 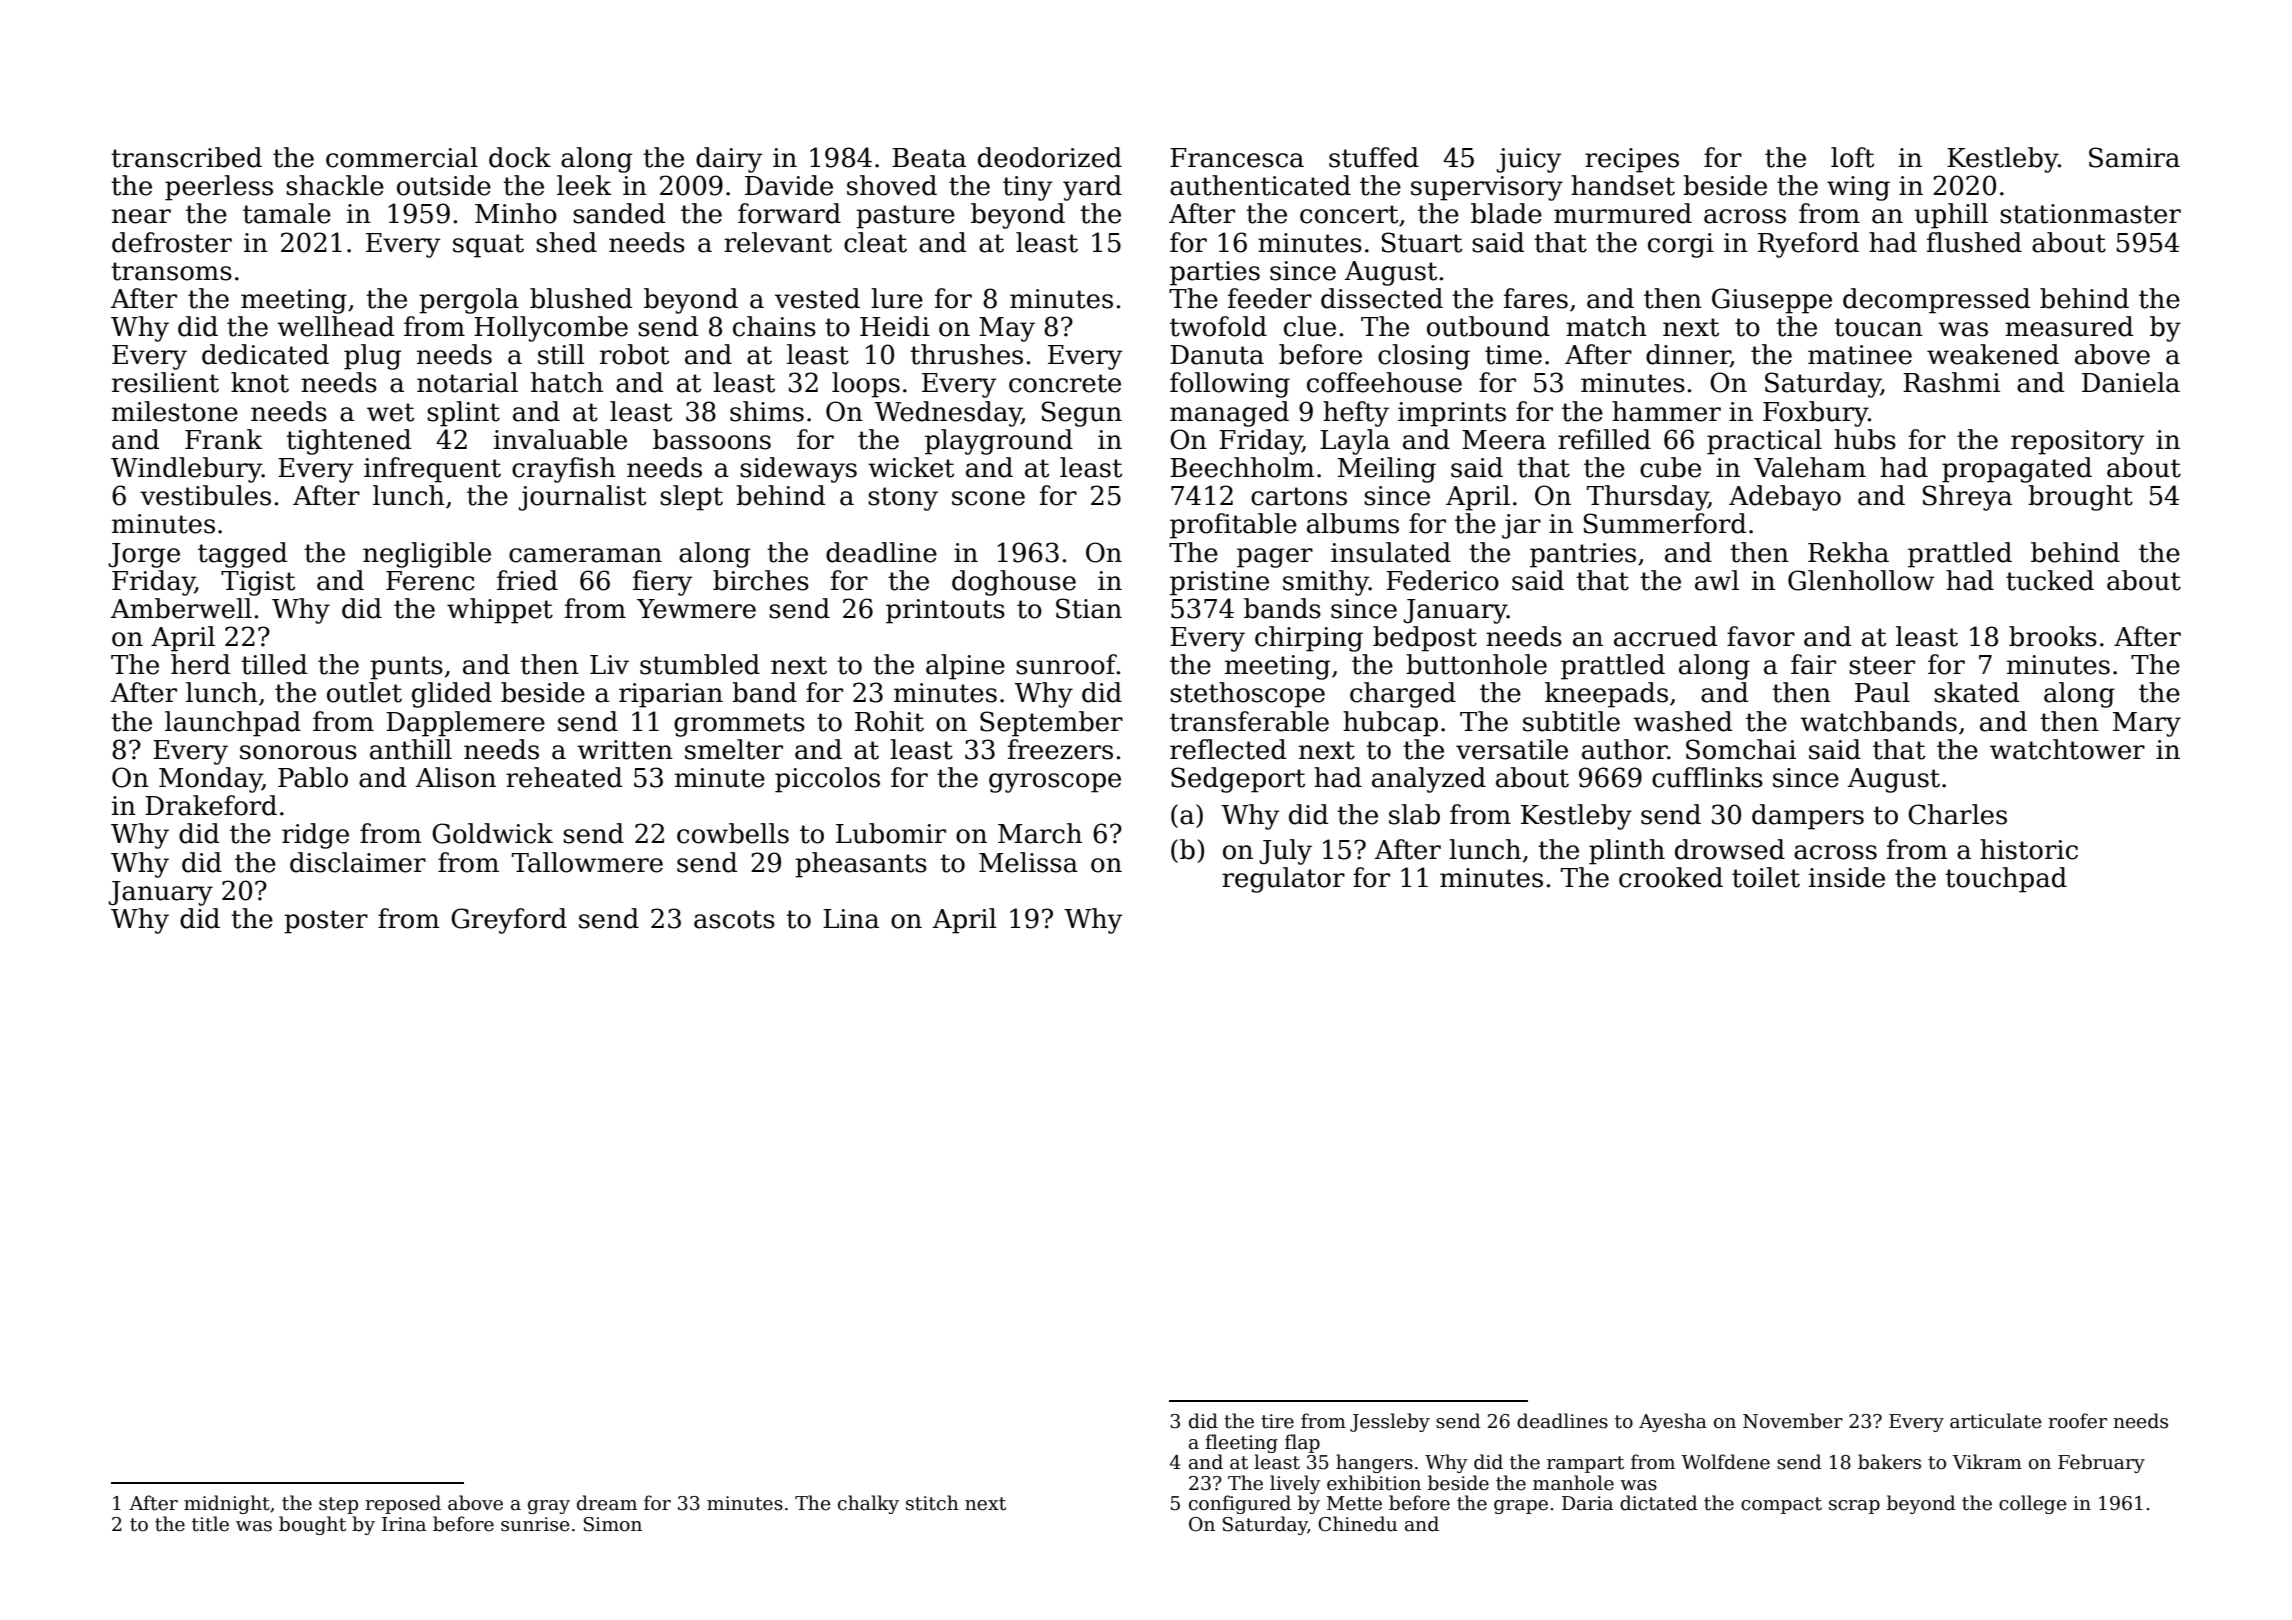 What do you see at coordinates (1277, 1421) in the image?
I see `tire` at bounding box center [1277, 1421].
